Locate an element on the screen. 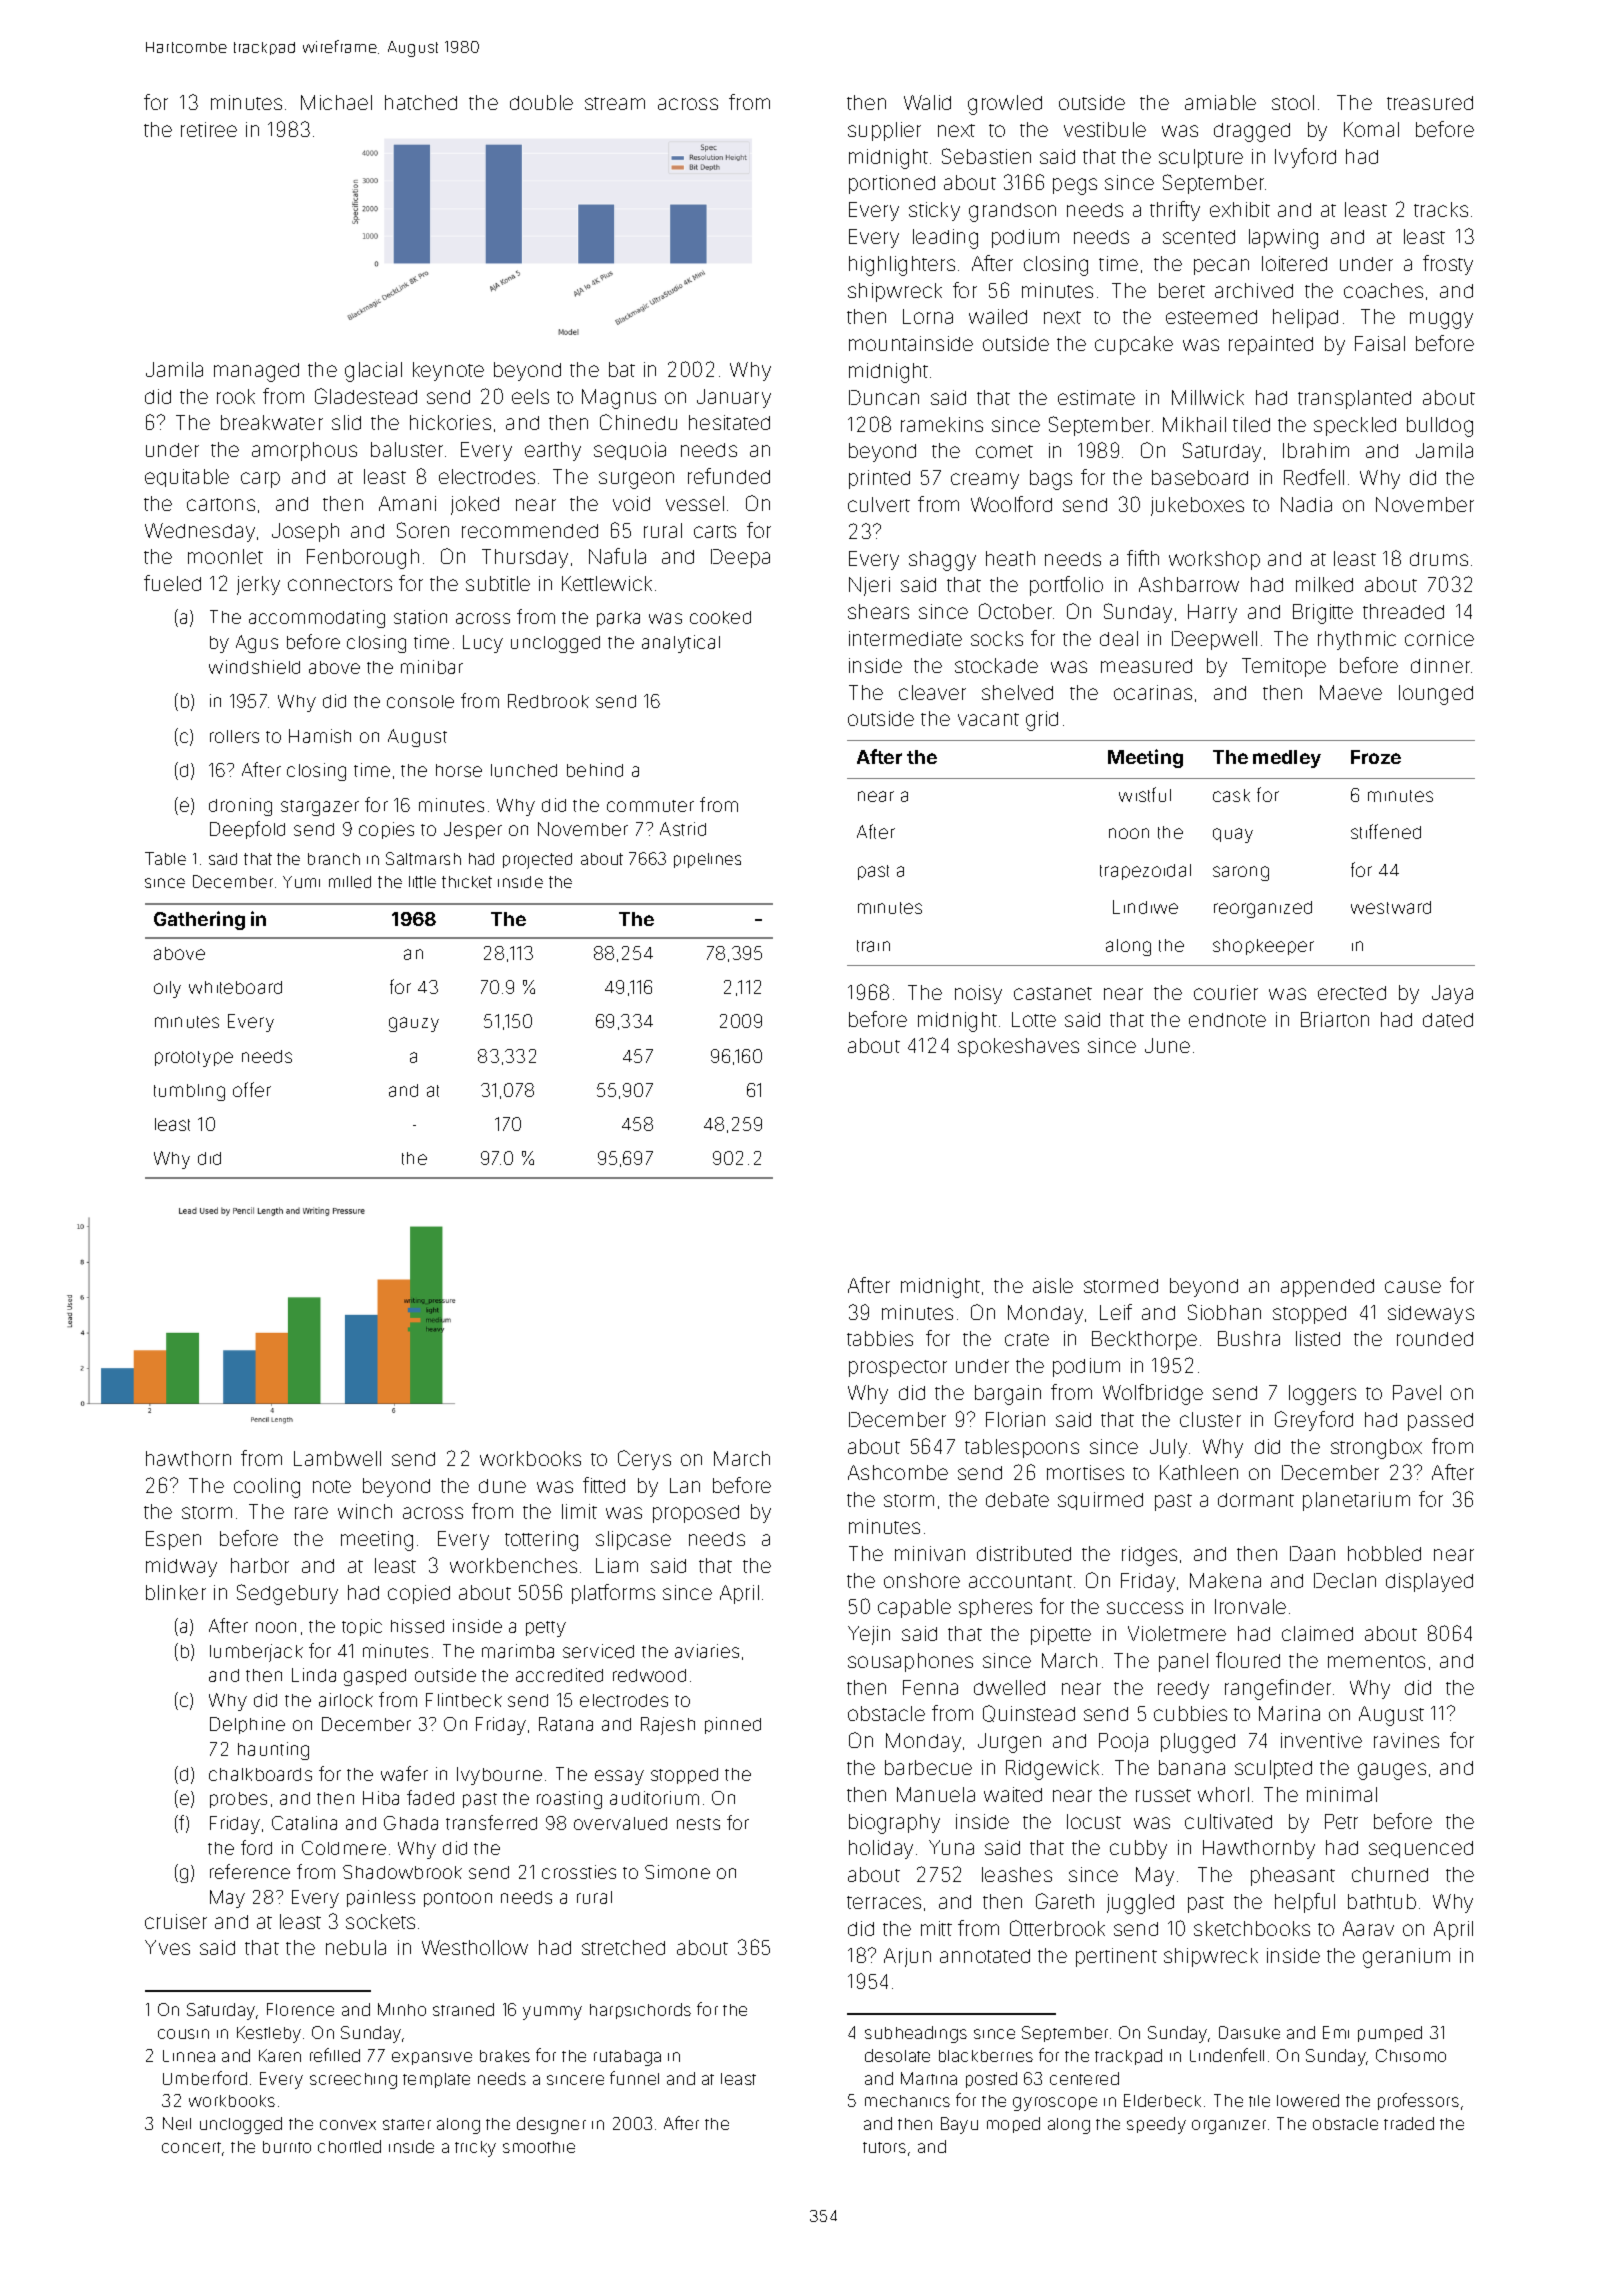 Image resolution: width=1620 pixels, height=2292 pixels. stiffened is located at coordinates (1386, 831).
